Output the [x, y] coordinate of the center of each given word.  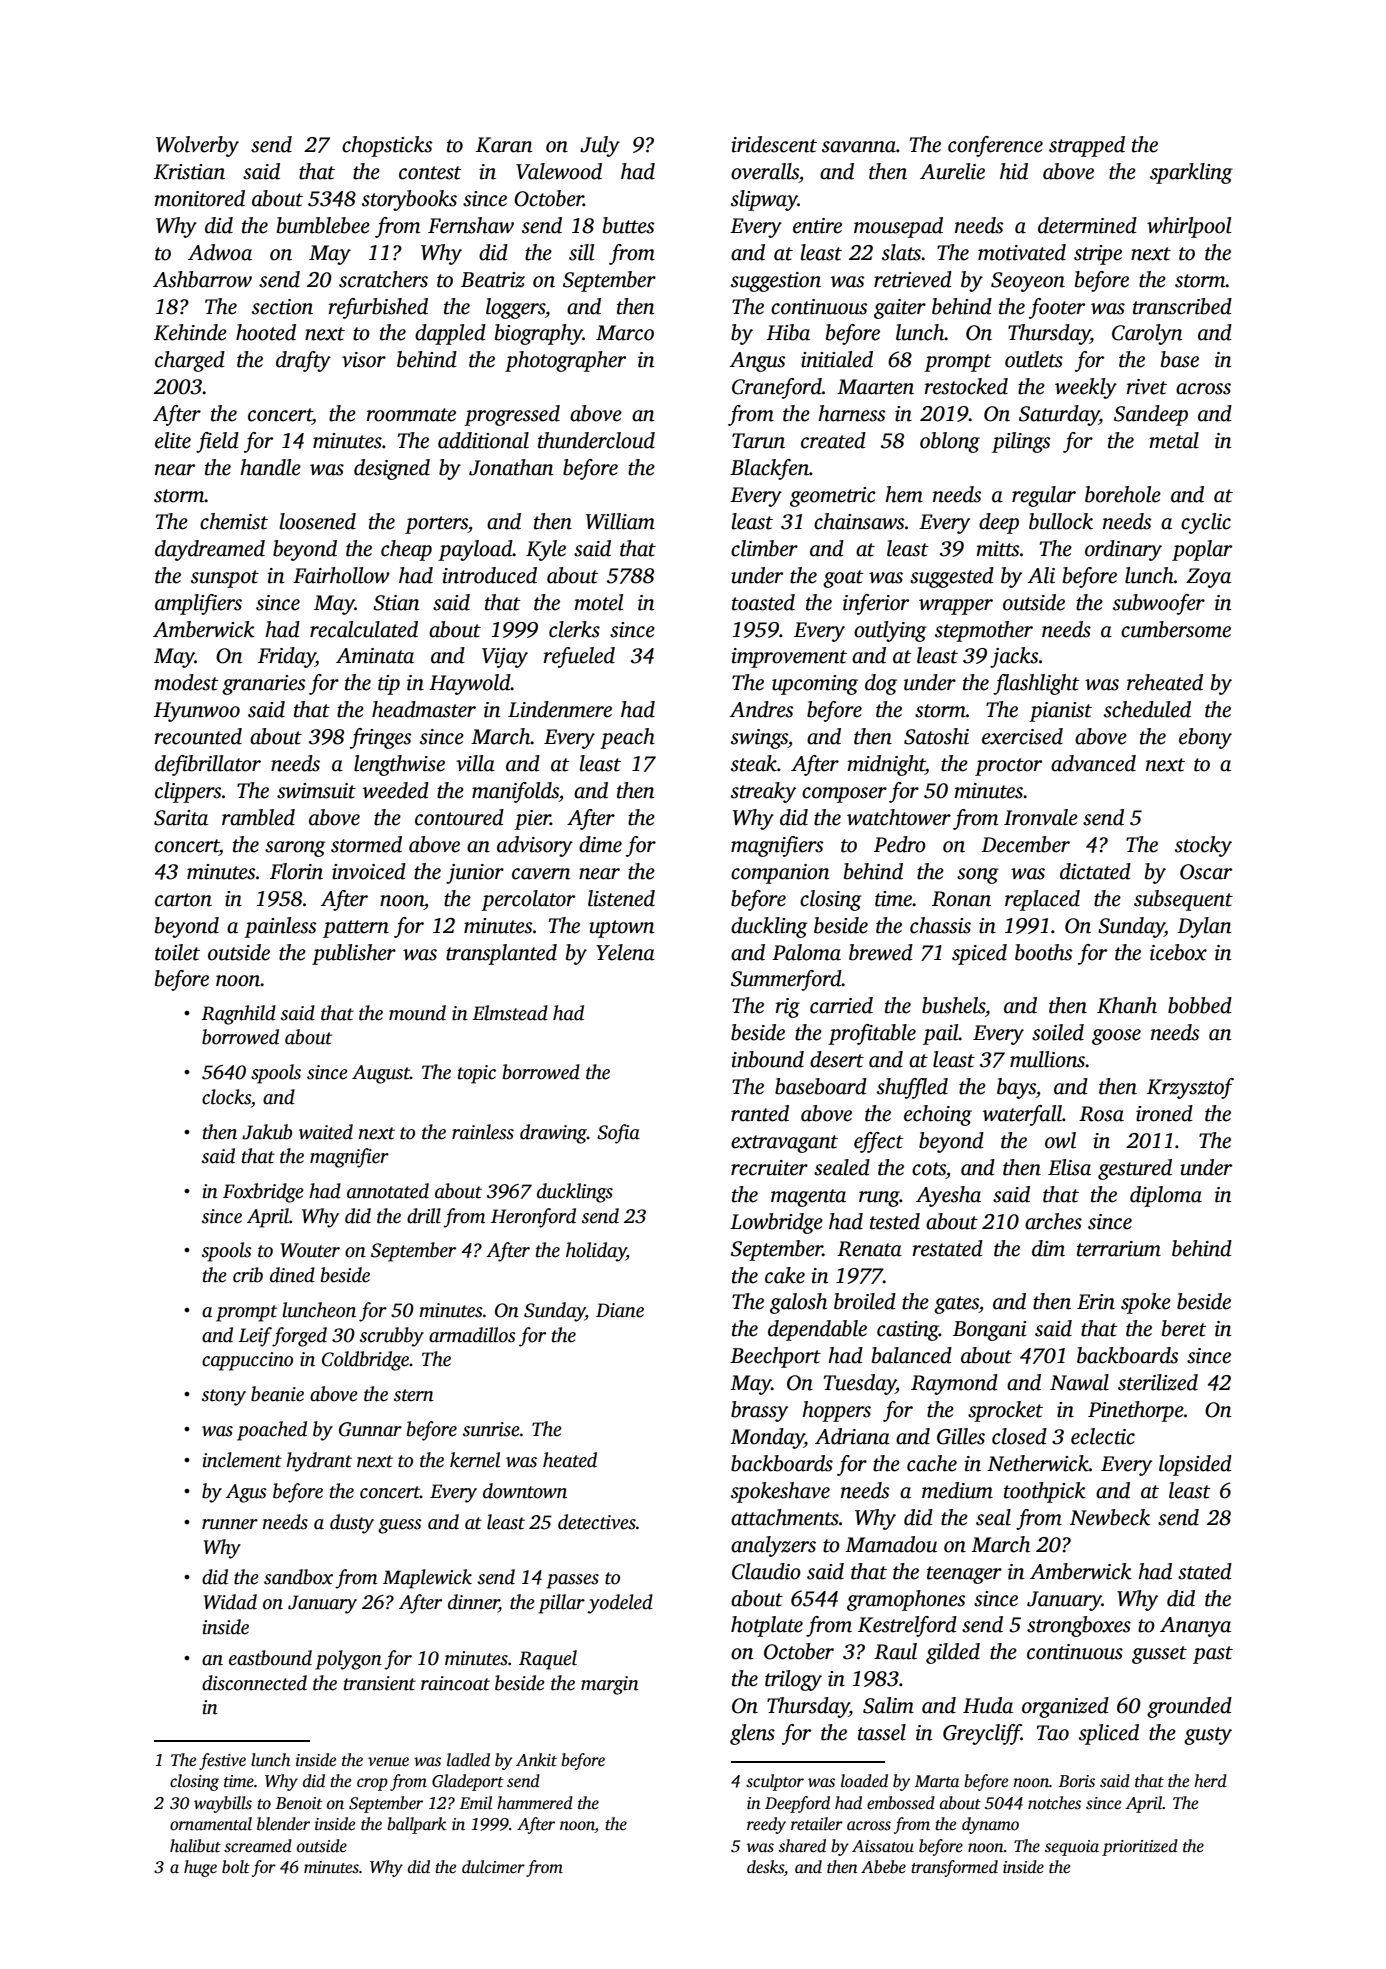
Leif [255, 1337]
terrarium [1119, 1249]
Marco [625, 333]
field [217, 442]
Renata [869, 1249]
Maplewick [427, 1579]
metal [1174, 440]
